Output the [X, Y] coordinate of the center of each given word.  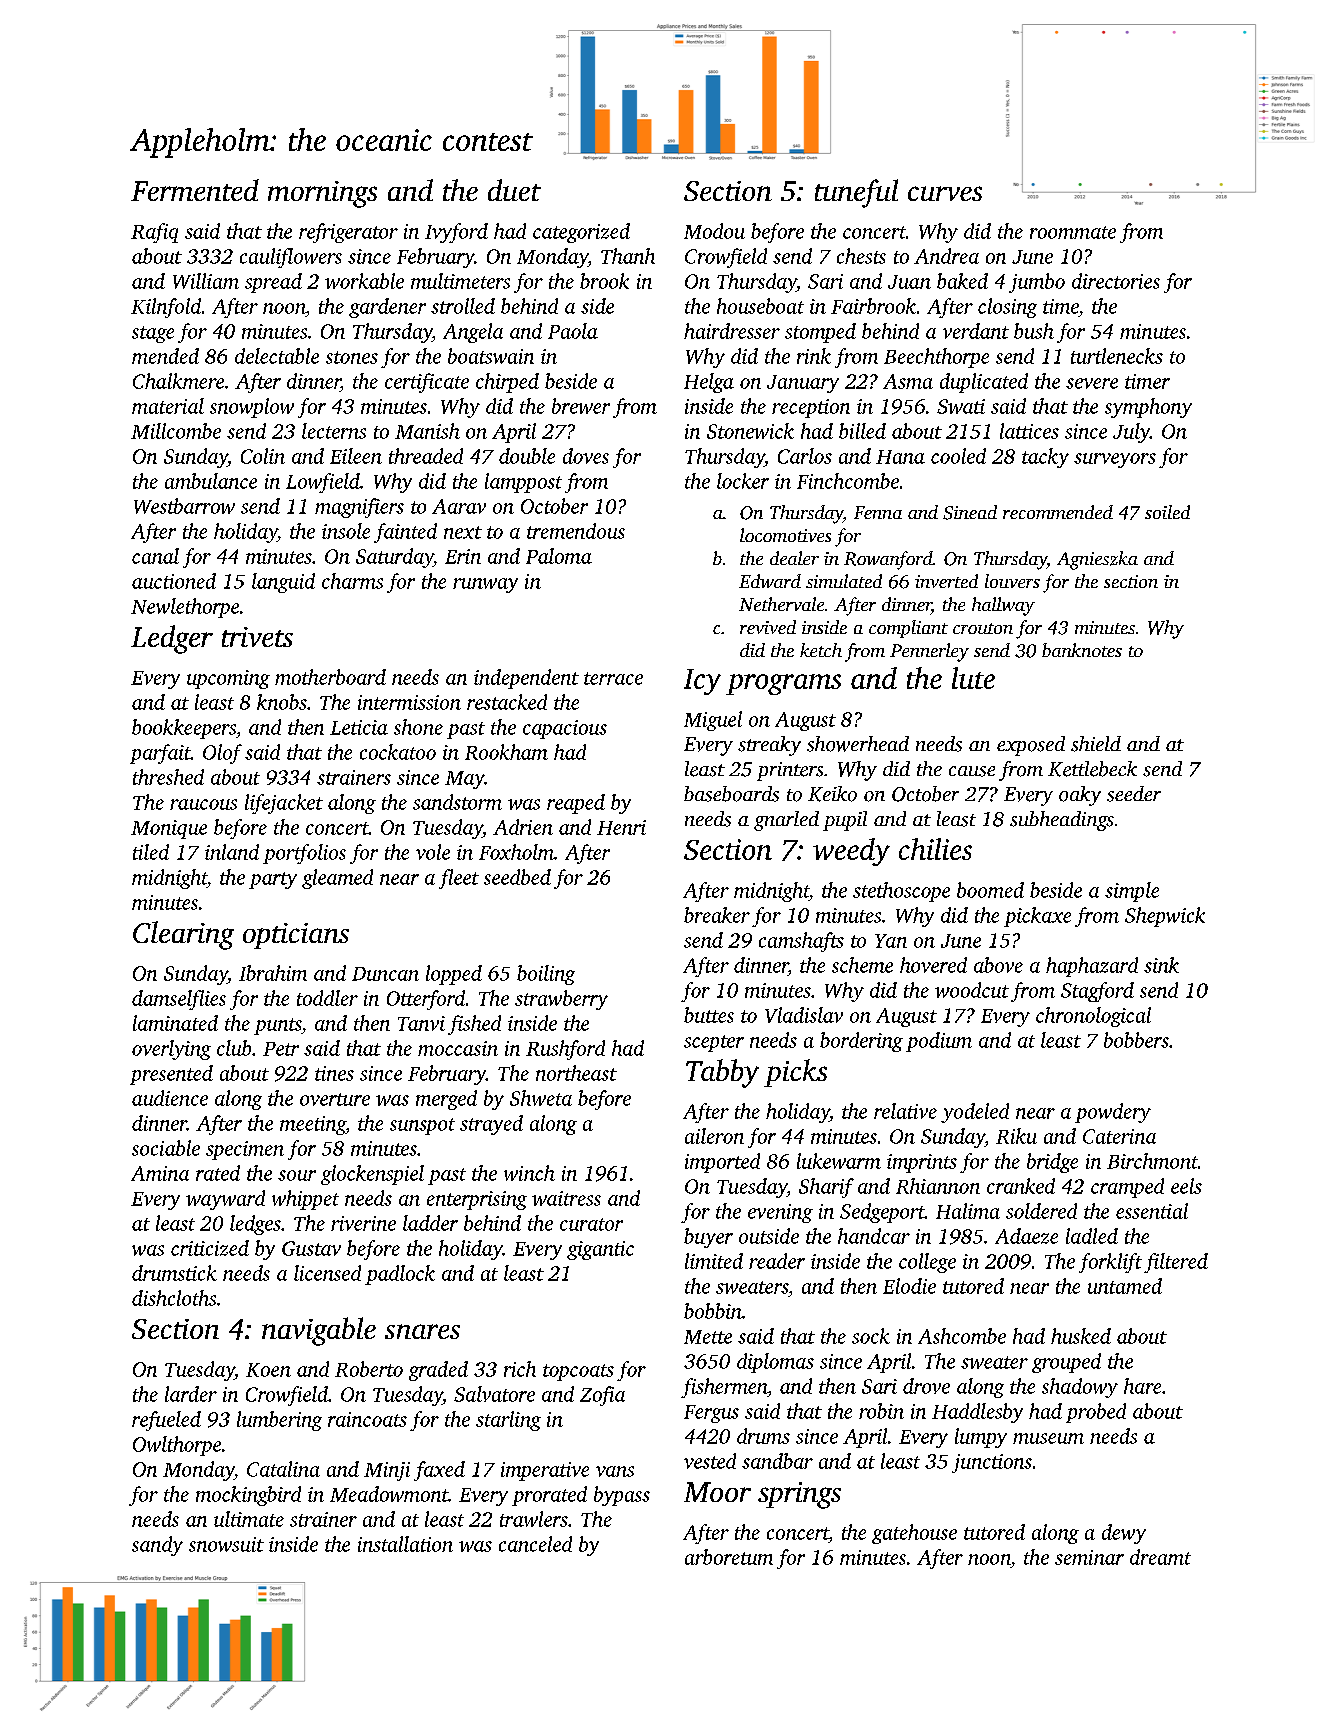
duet [514, 190]
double [527, 456]
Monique [169, 829]
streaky [769, 746]
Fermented [195, 190]
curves [945, 193]
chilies [935, 849]
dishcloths [174, 1298]
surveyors [1115, 460]
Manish [427, 431]
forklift [1110, 1263]
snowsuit [226, 1544]
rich [520, 1369]
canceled [535, 1544]
